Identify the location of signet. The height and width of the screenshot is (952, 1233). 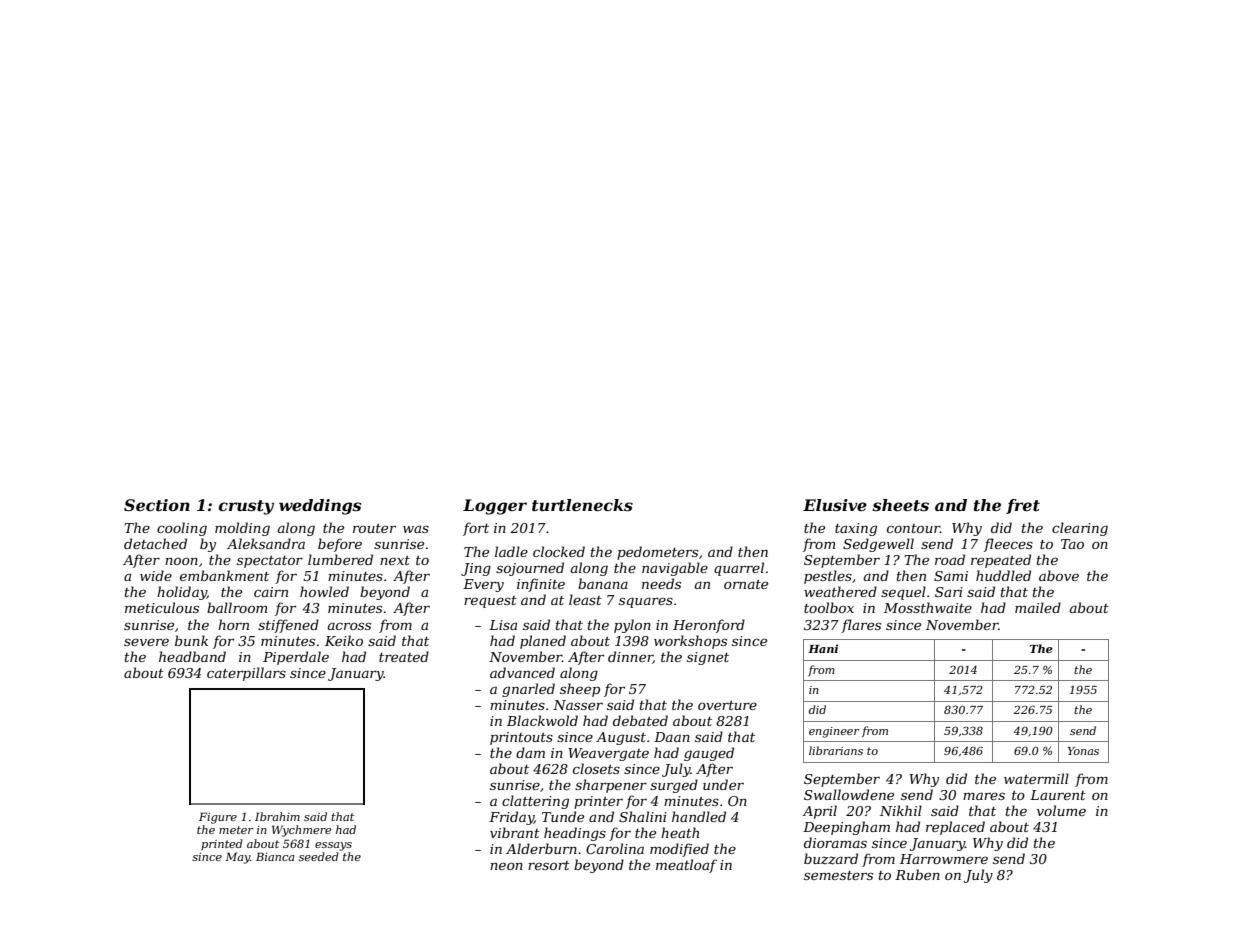
(708, 658).
